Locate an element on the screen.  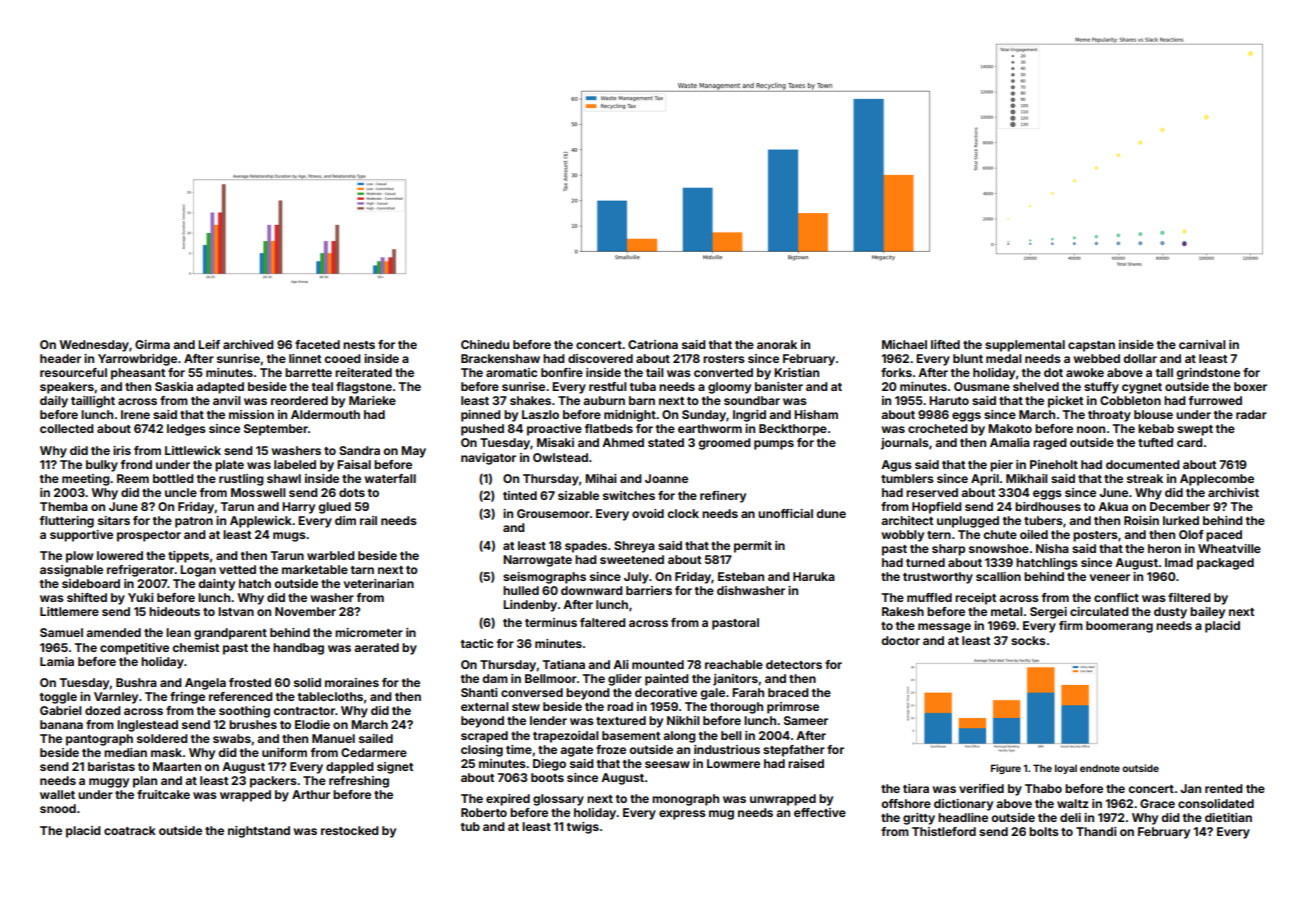
grindstone is located at coordinates (1208, 374).
